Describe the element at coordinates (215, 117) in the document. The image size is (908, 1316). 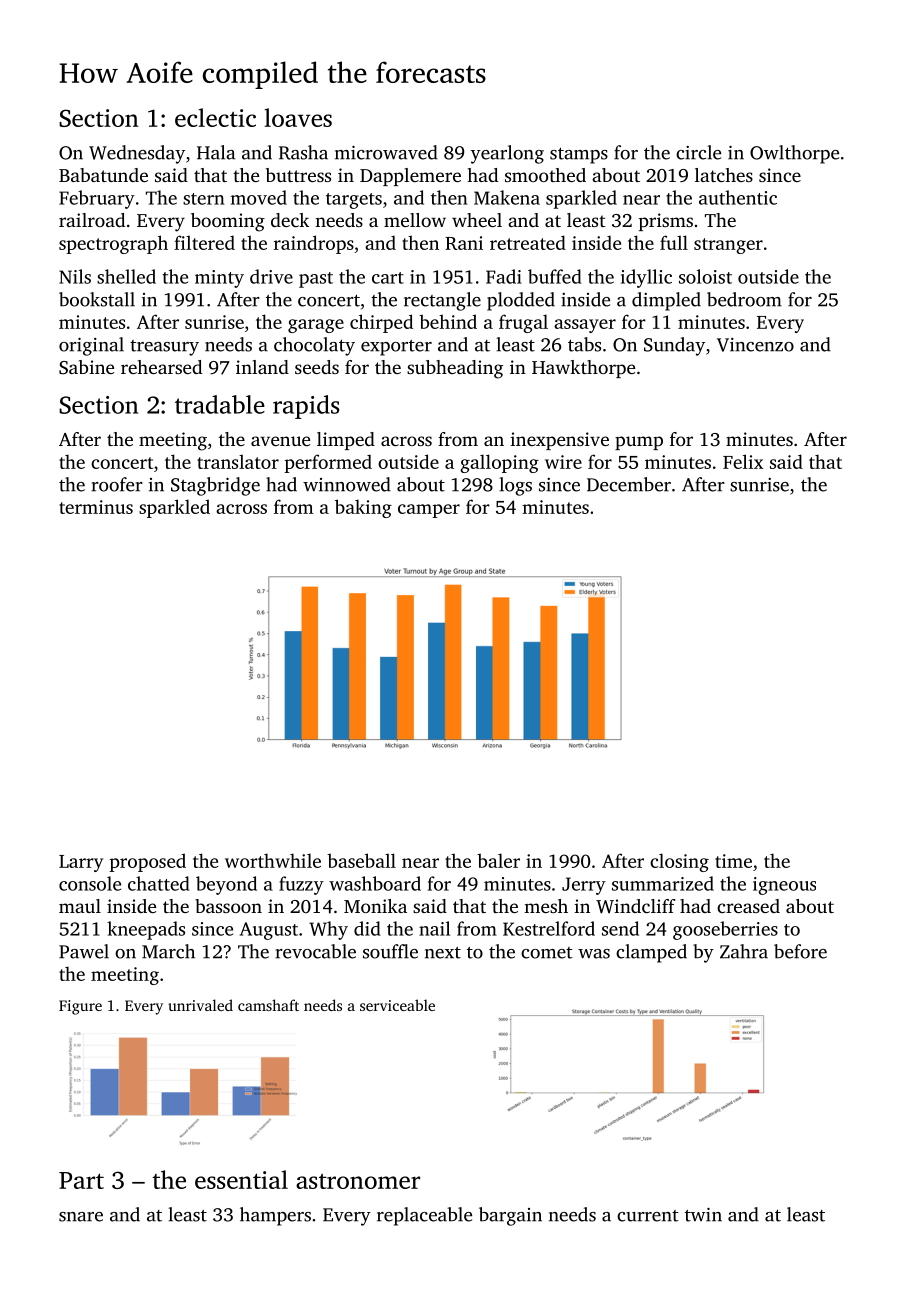
I see `eclectic` at that location.
